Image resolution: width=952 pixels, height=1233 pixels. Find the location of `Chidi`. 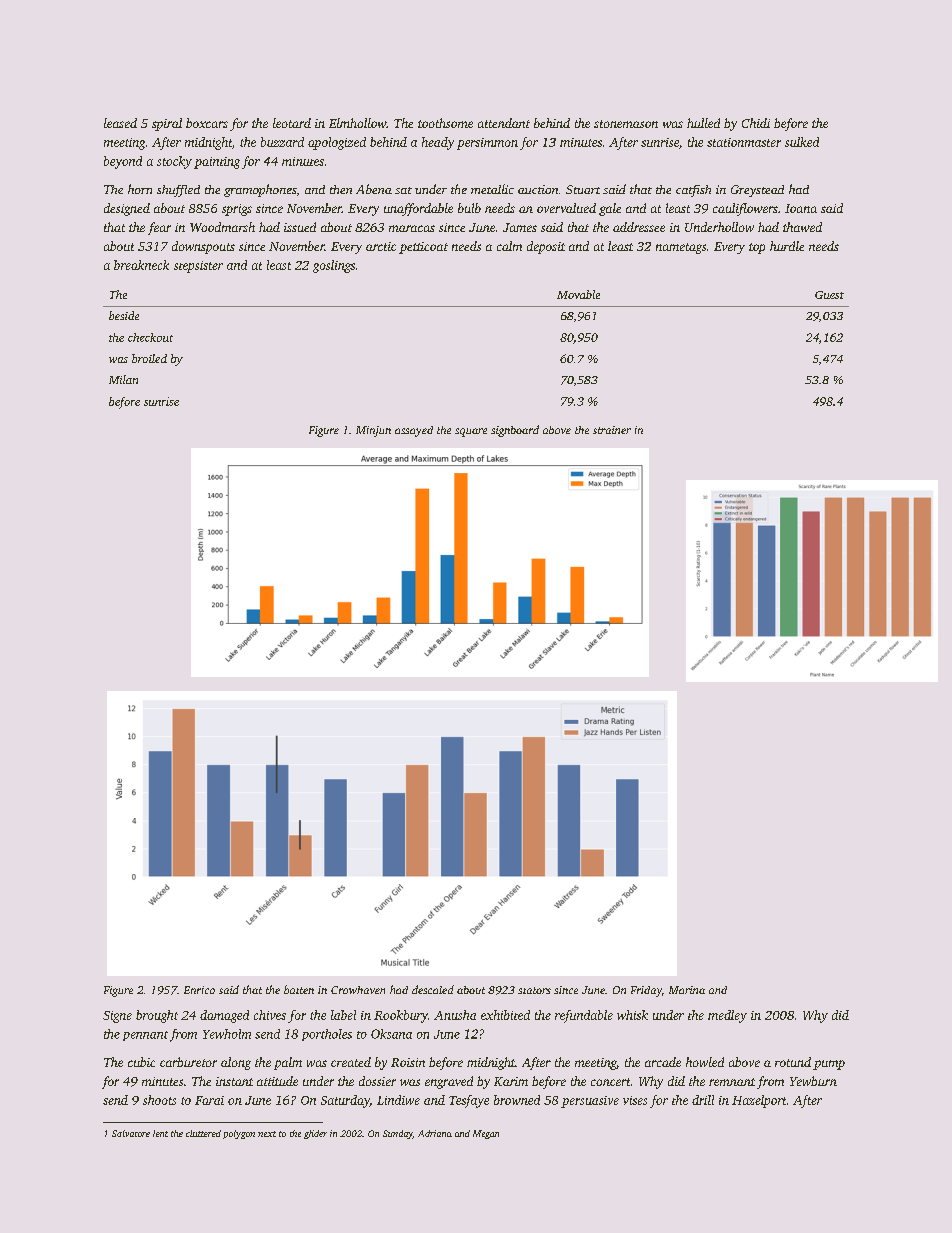

Chidi is located at coordinates (756, 123).
